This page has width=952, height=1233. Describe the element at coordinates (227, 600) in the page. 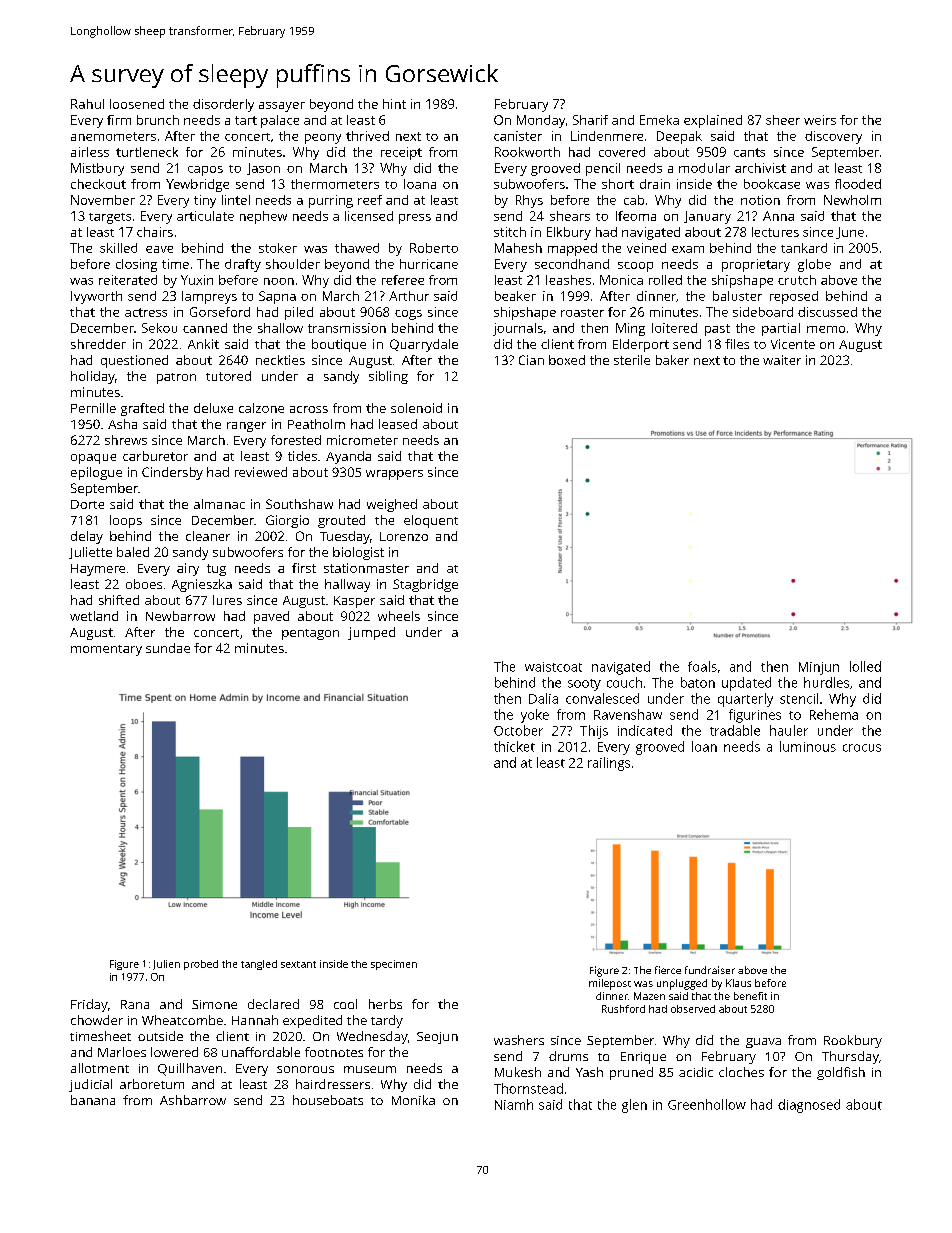

I see `lures` at that location.
